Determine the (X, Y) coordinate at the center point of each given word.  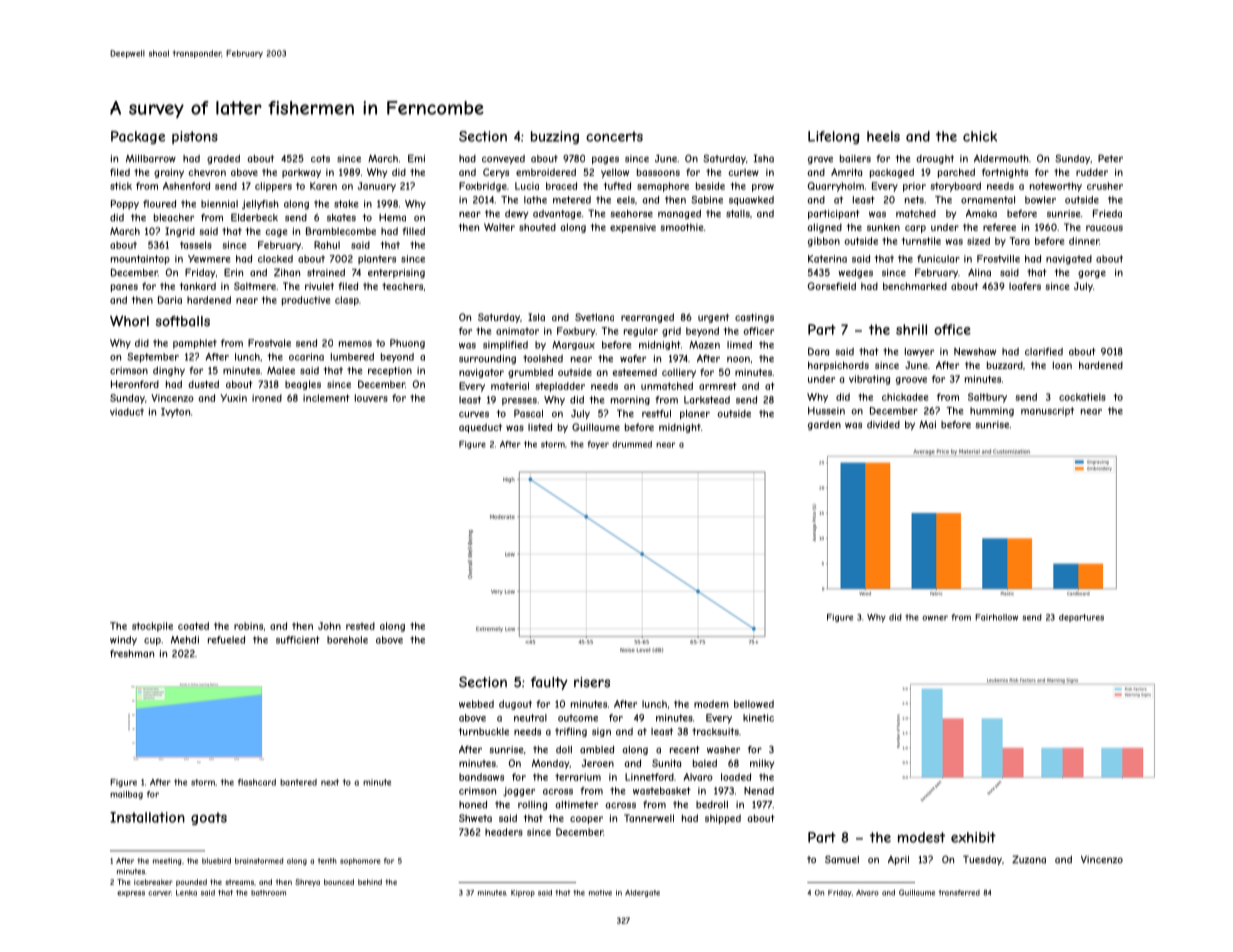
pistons (195, 137)
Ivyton (175, 413)
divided (883, 425)
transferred (959, 893)
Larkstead (707, 400)
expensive (633, 228)
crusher (1105, 186)
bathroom (268, 893)
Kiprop (523, 893)
